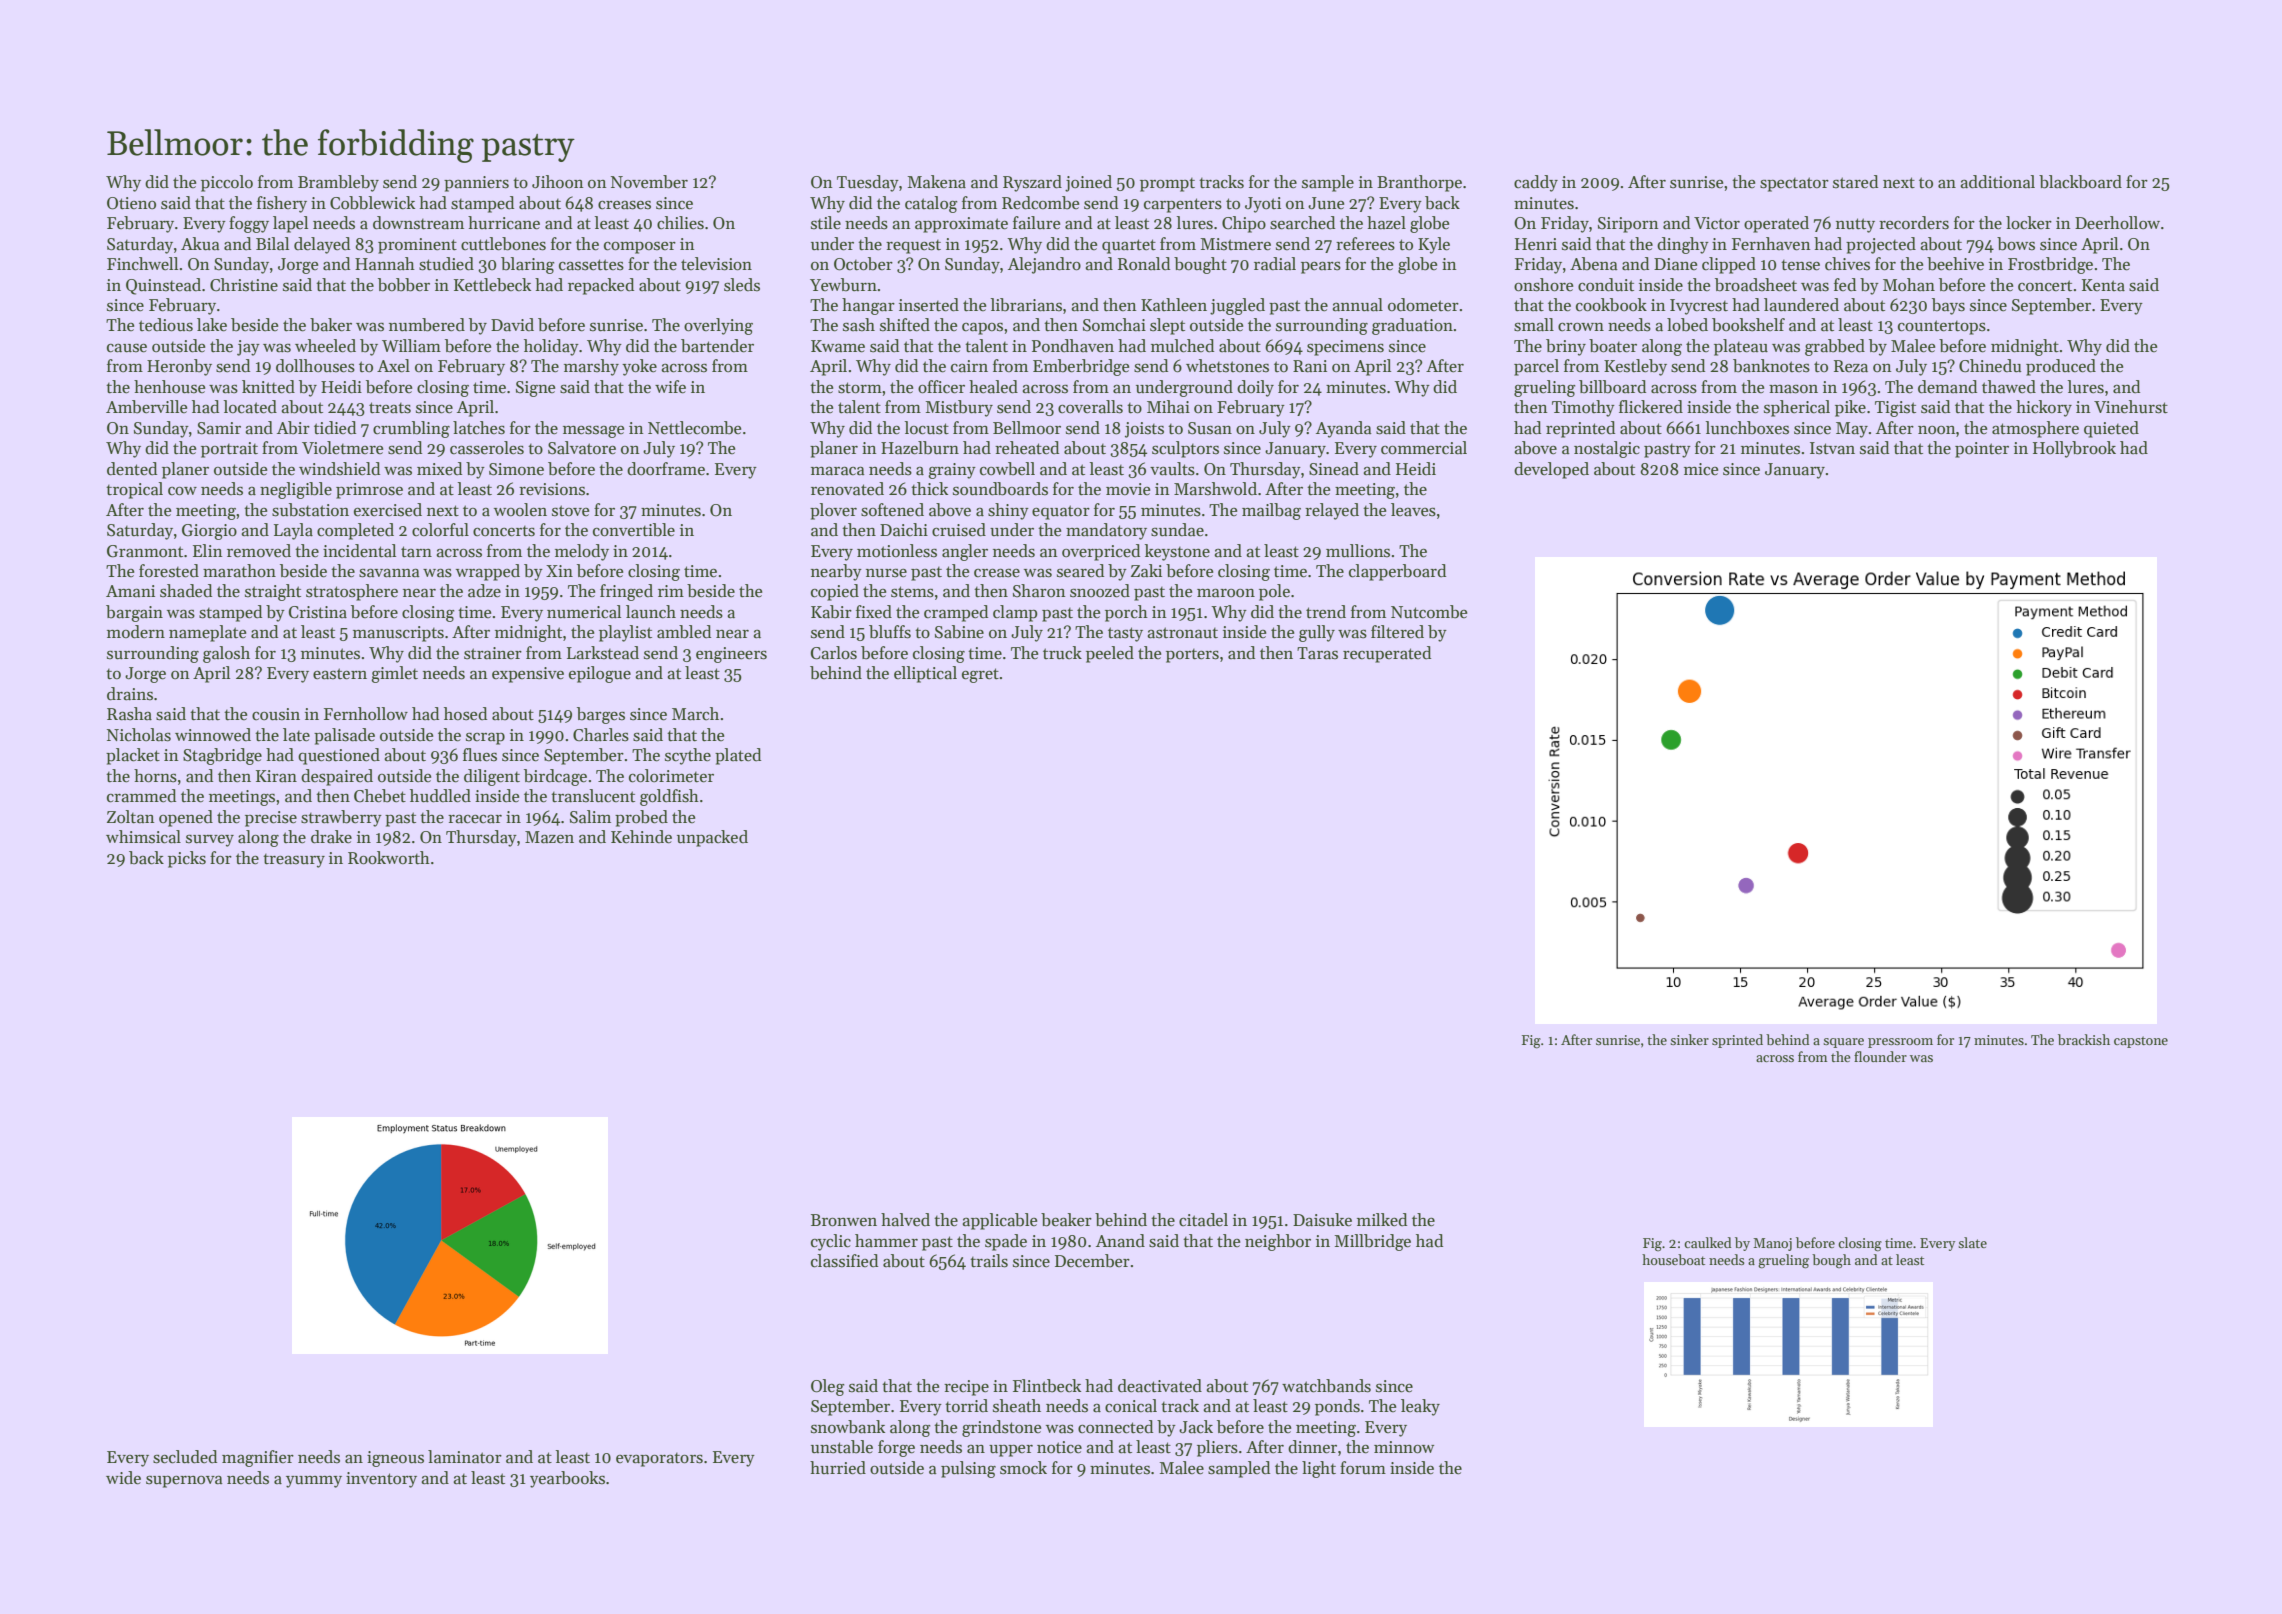 This image has width=2282, height=1614. What do you see at coordinates (185, 1457) in the image?
I see `secluded` at bounding box center [185, 1457].
